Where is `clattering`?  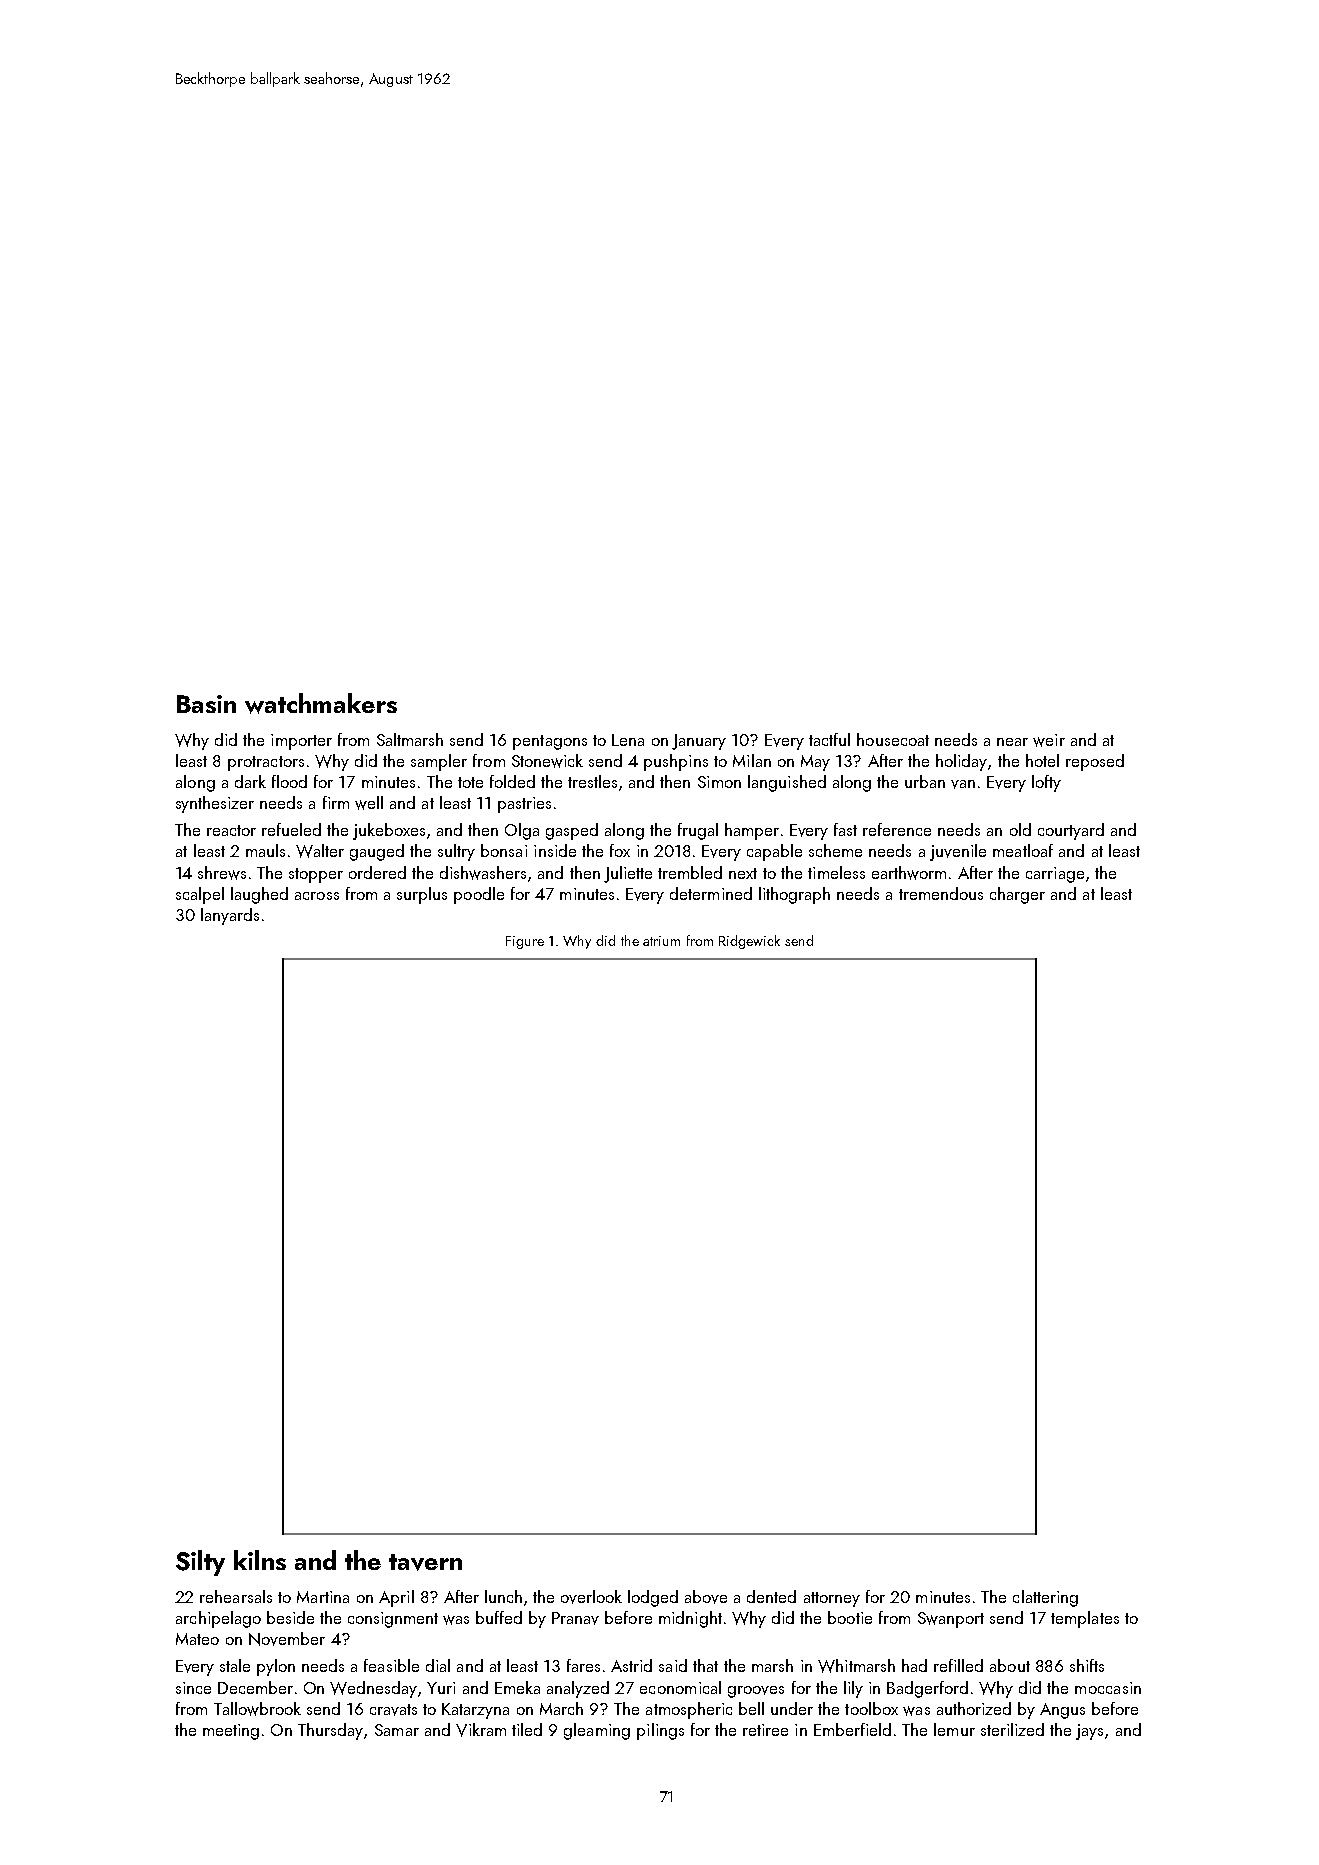
clattering is located at coordinates (1045, 1598).
